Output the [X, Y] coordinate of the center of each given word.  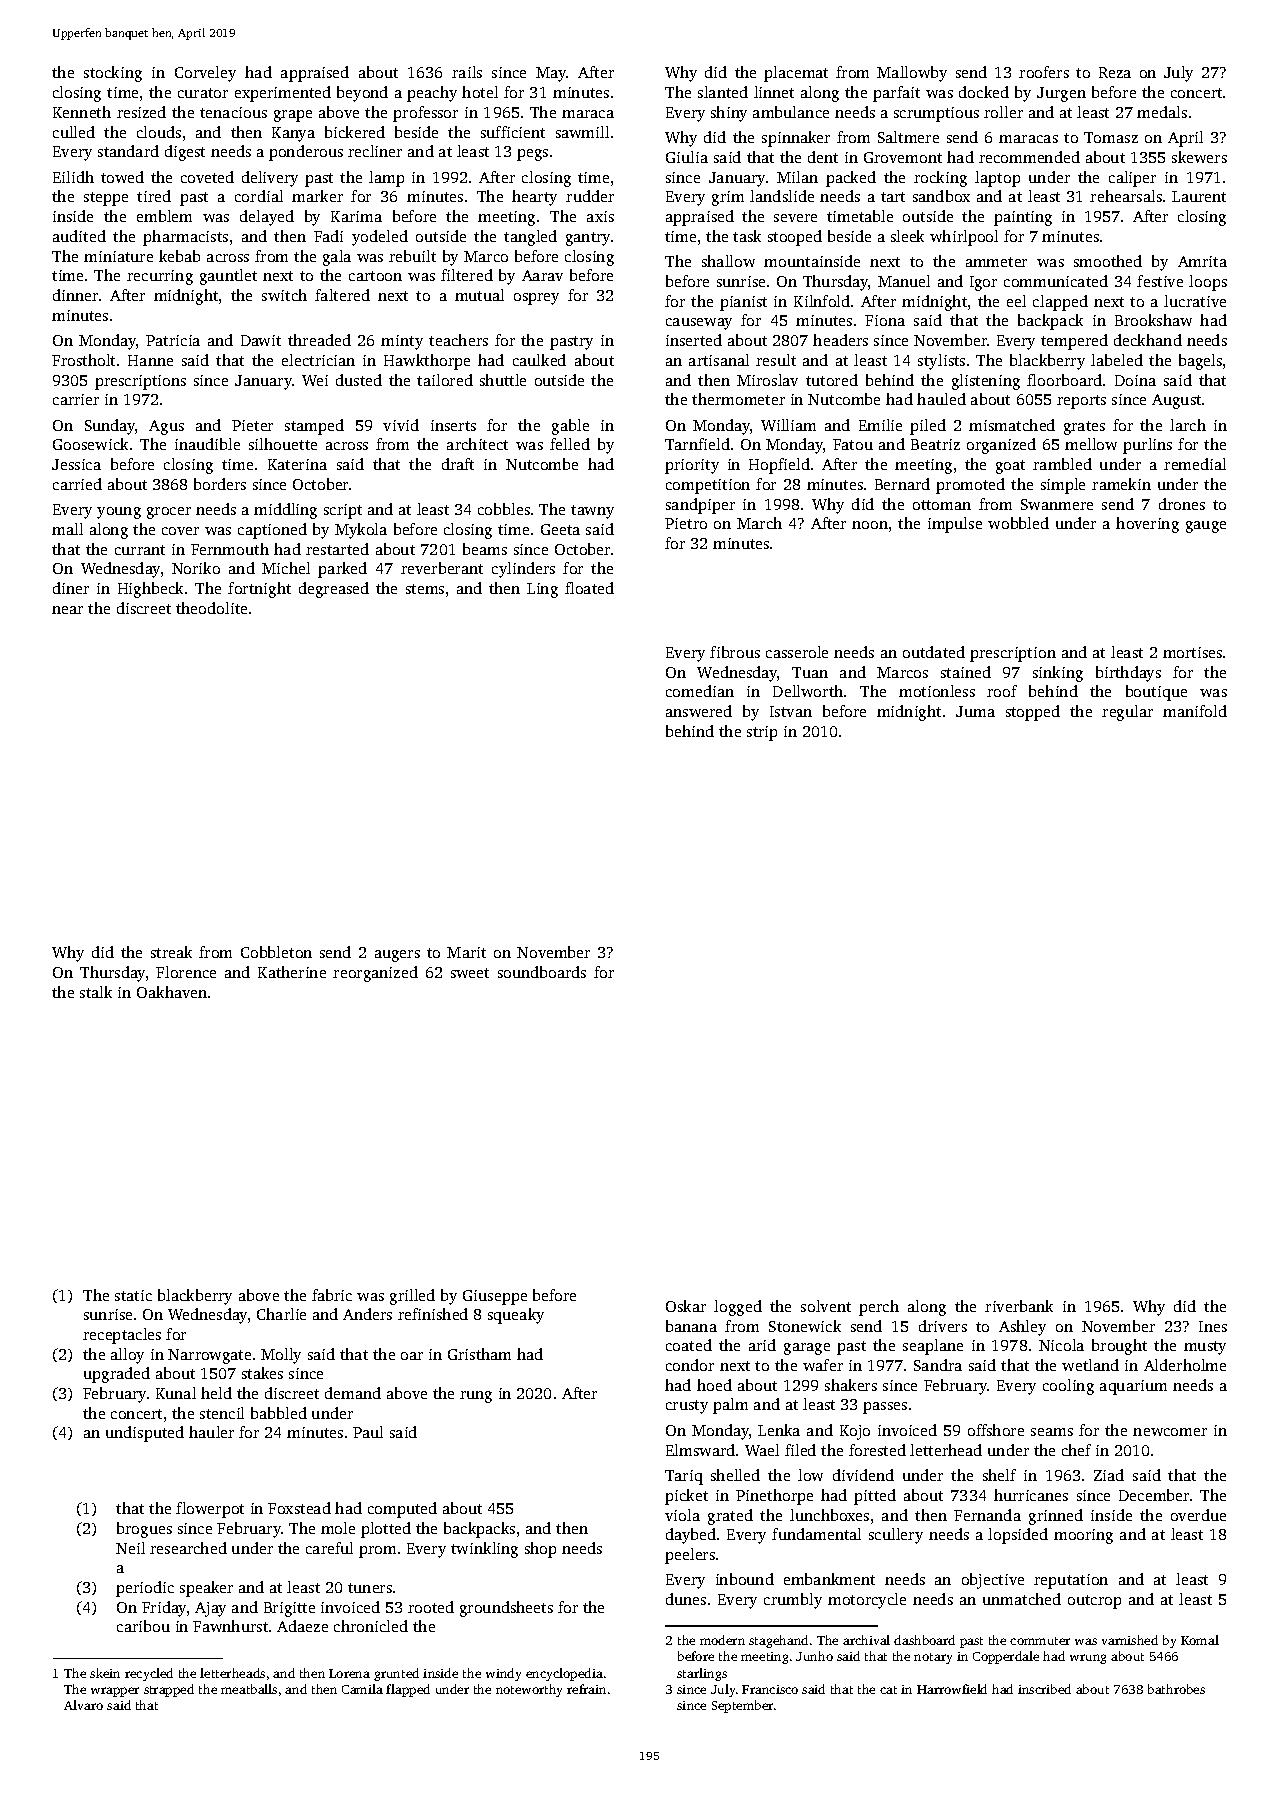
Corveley [205, 74]
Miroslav [767, 380]
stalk [96, 992]
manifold [1195, 711]
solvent [826, 1306]
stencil [222, 1413]
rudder [590, 196]
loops [1208, 283]
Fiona [885, 320]
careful [329, 1548]
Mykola [361, 531]
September [742, 1706]
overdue [1198, 1515]
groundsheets [506, 1609]
